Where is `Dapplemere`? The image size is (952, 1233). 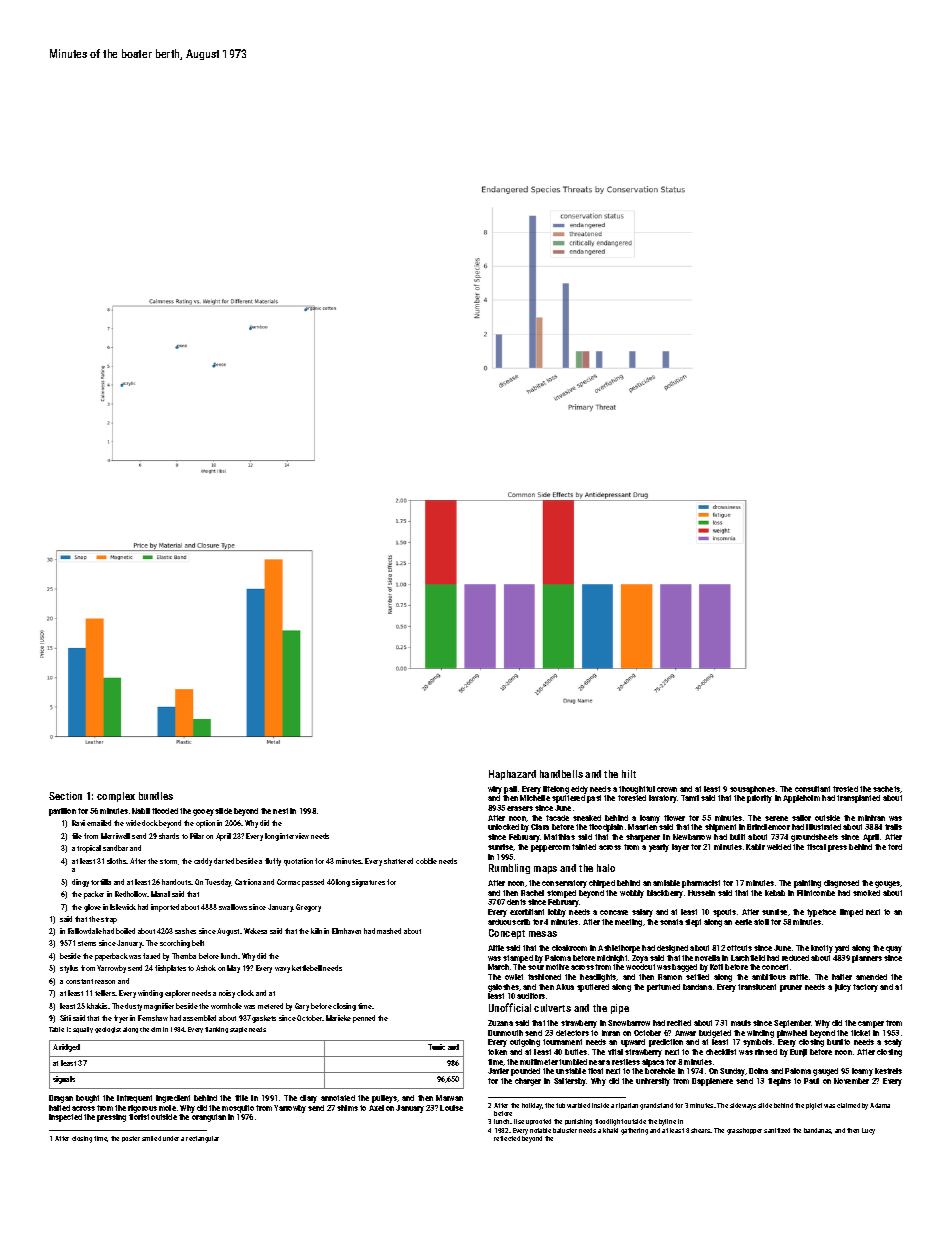
Dapplemere is located at coordinates (712, 1082).
